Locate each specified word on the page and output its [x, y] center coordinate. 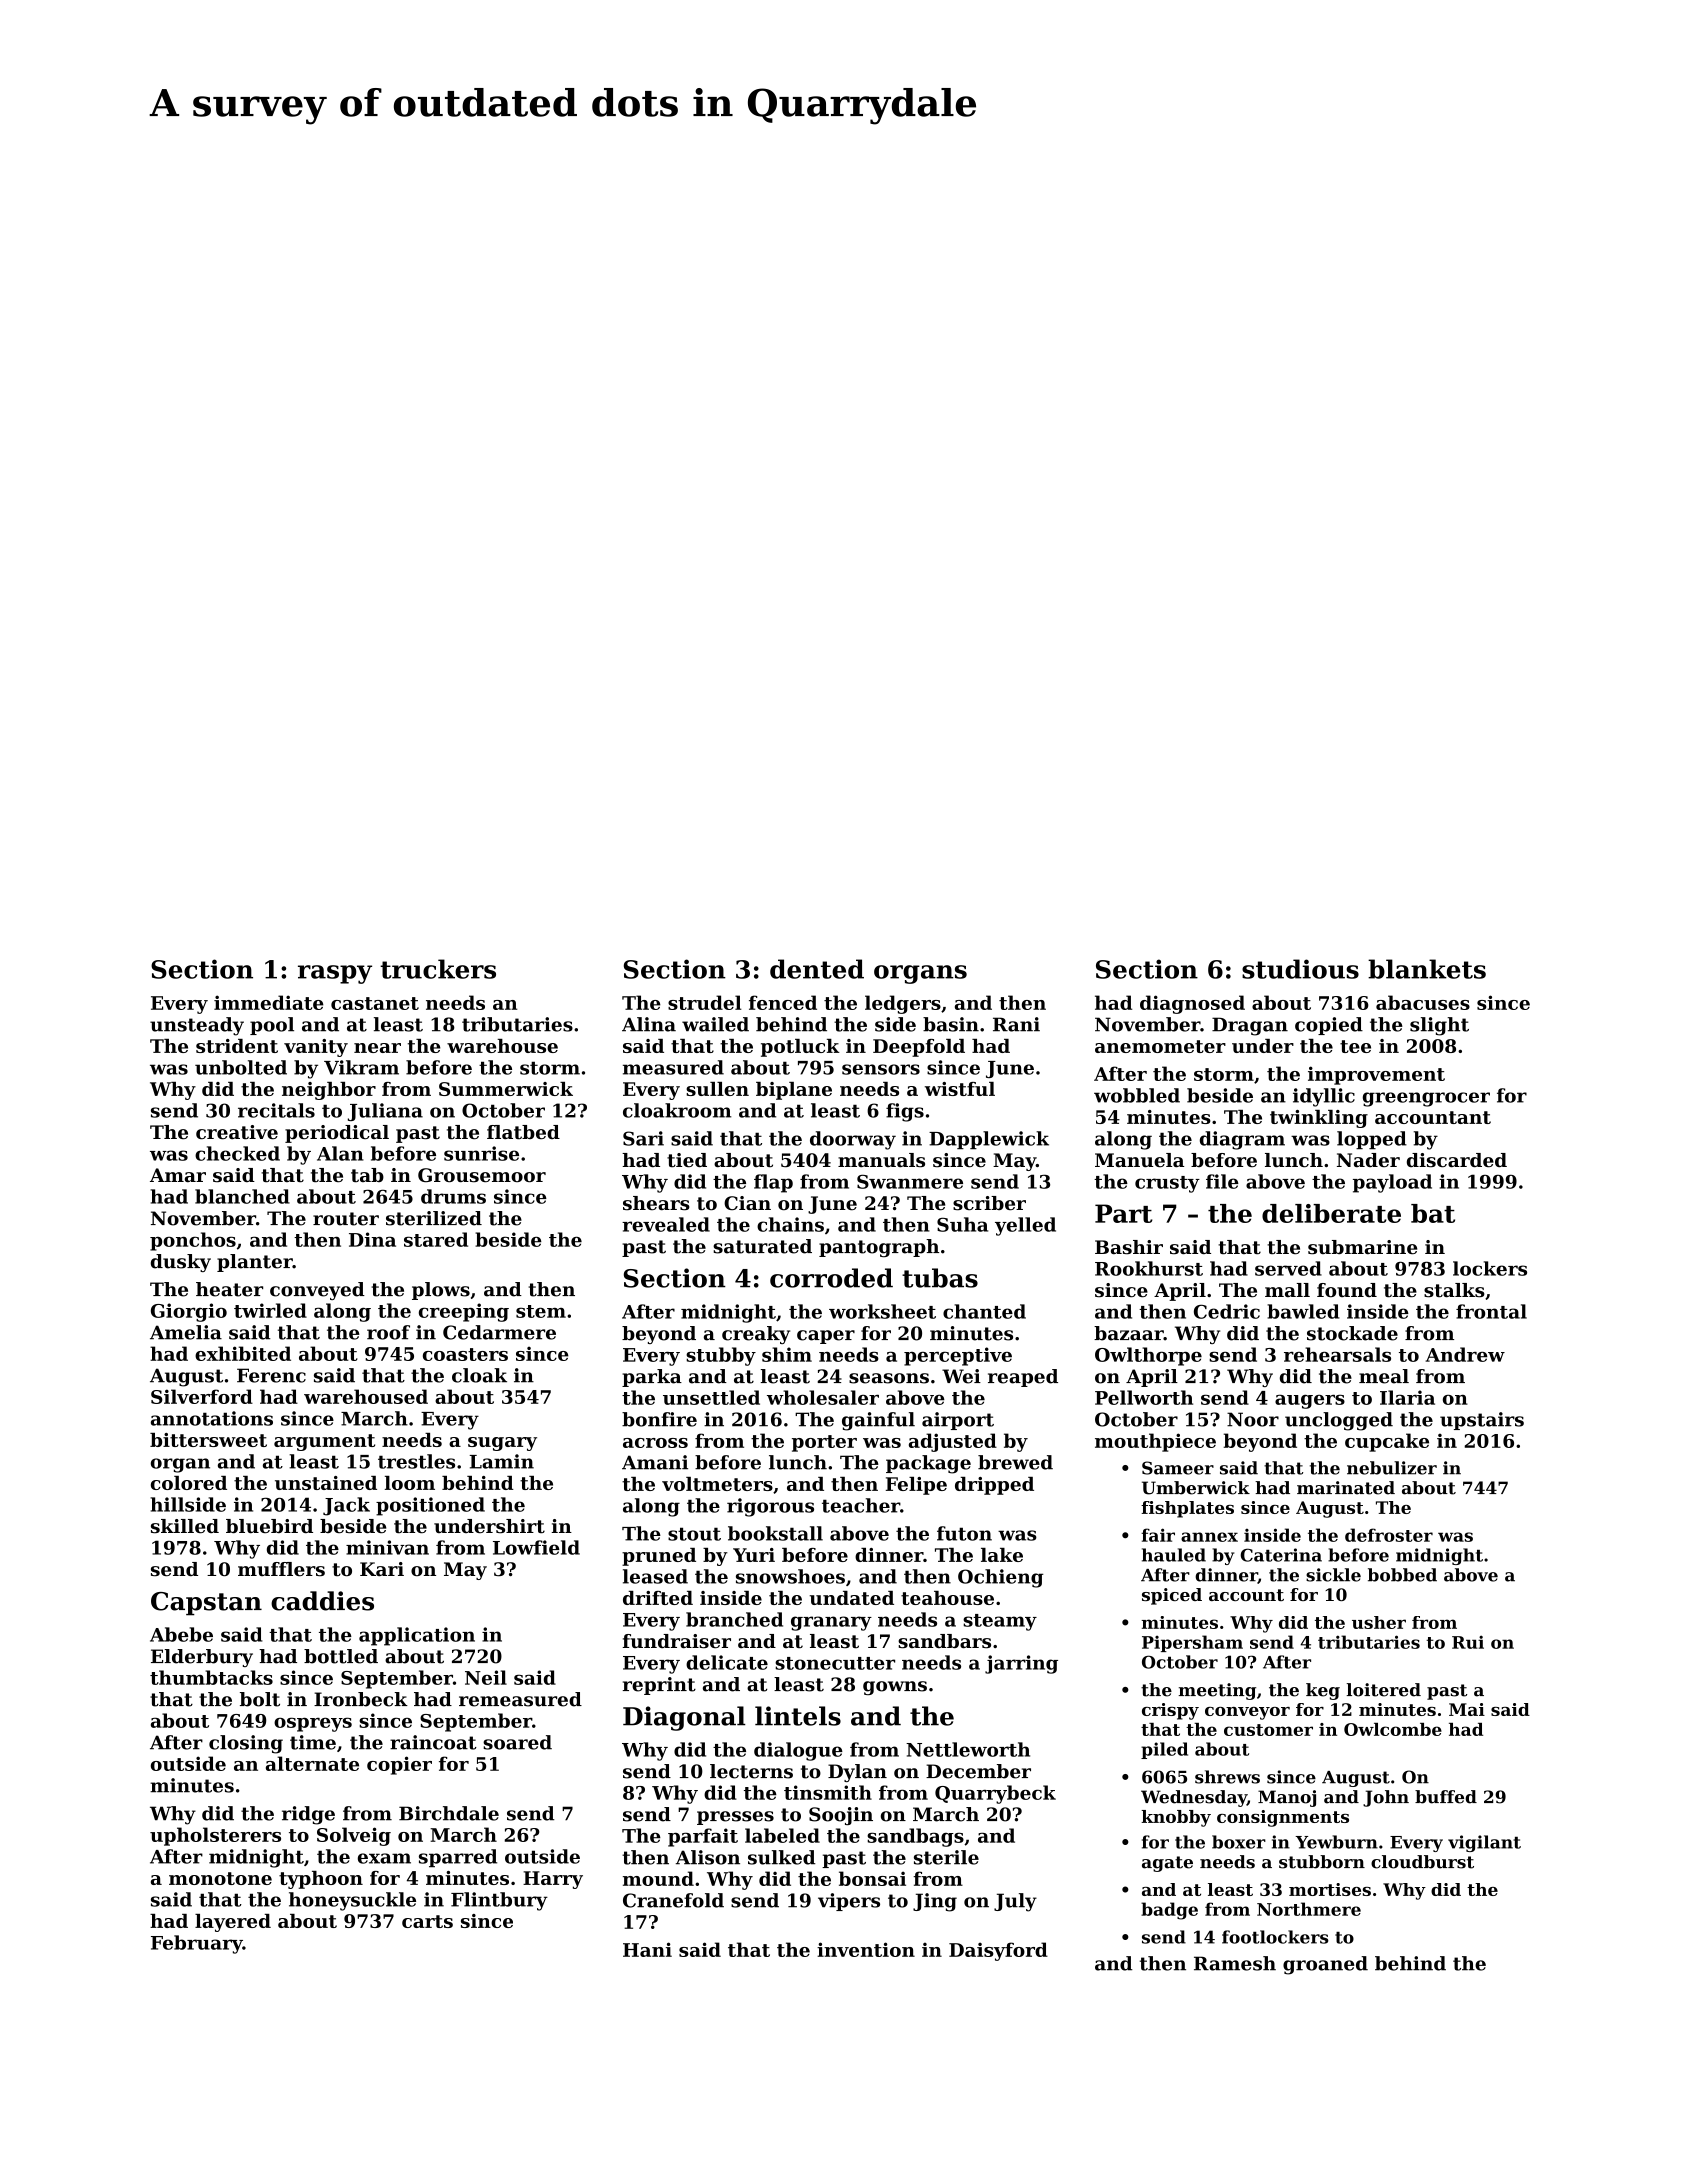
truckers [438, 969]
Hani [647, 1949]
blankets [1427, 969]
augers [1310, 1401]
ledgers [903, 1004]
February [197, 1944]
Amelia [186, 1332]
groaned [1325, 1965]
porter [824, 1443]
